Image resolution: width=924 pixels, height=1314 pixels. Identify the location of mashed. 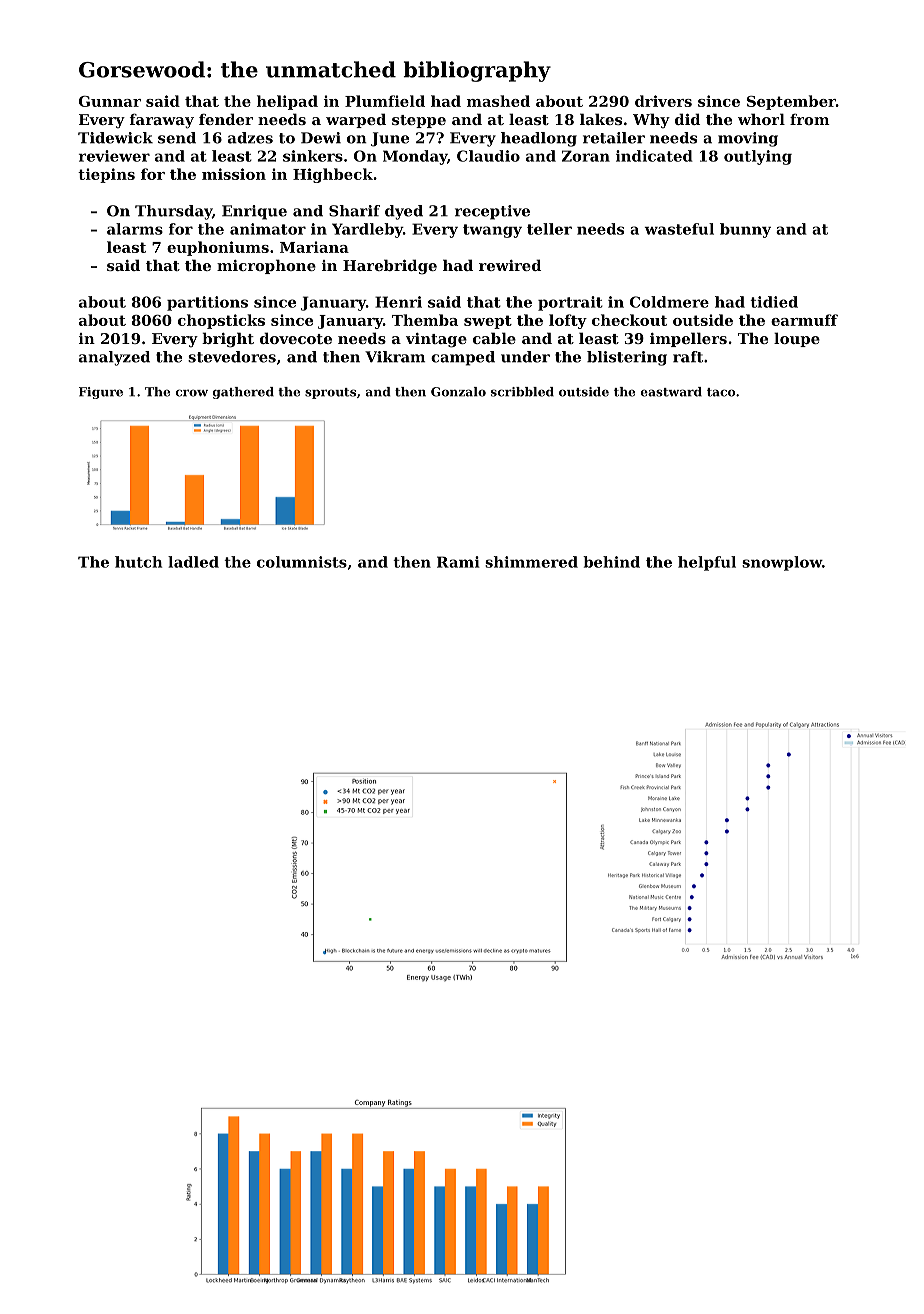
(498, 101).
